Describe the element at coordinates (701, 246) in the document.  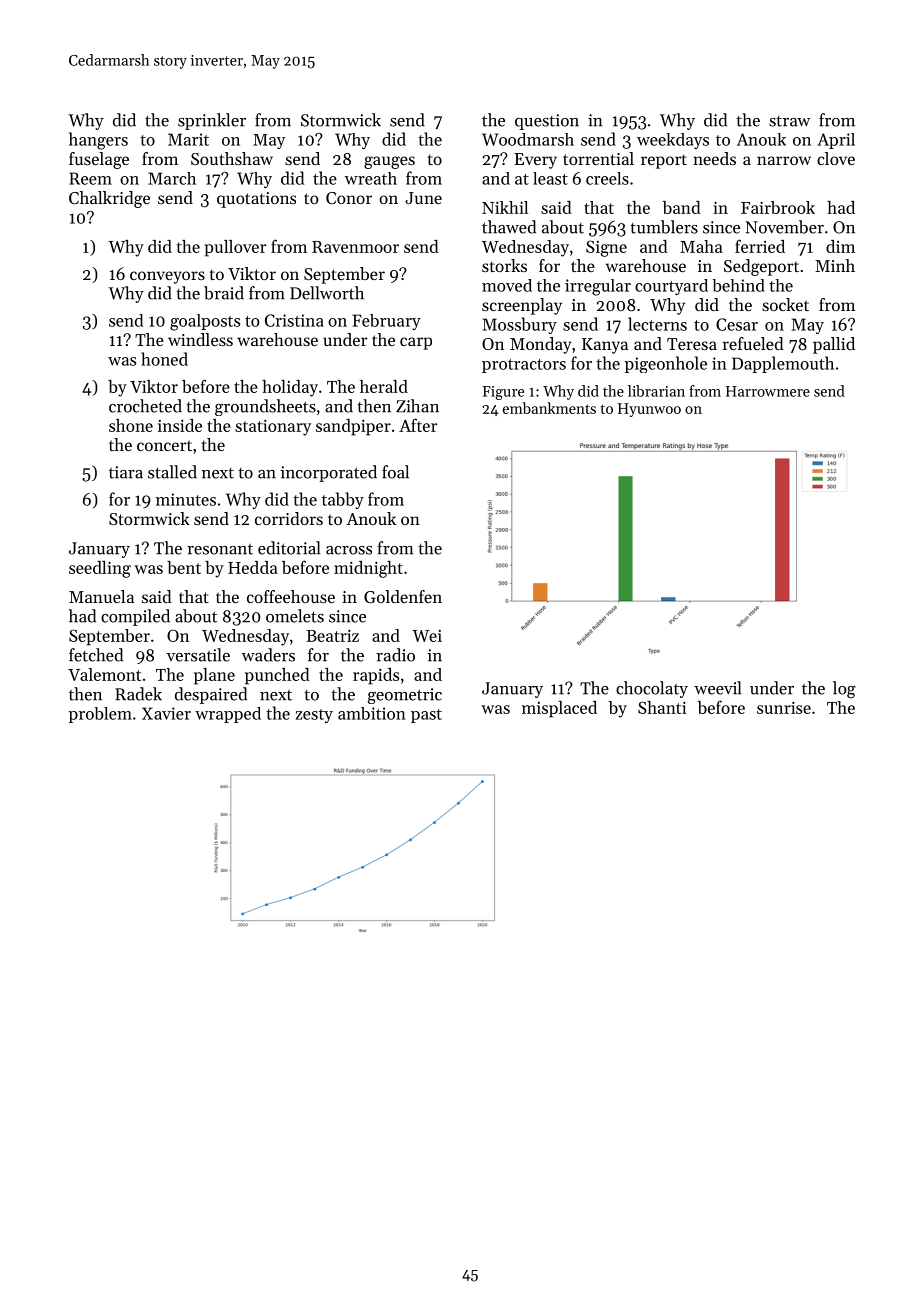
I see `Maha` at that location.
